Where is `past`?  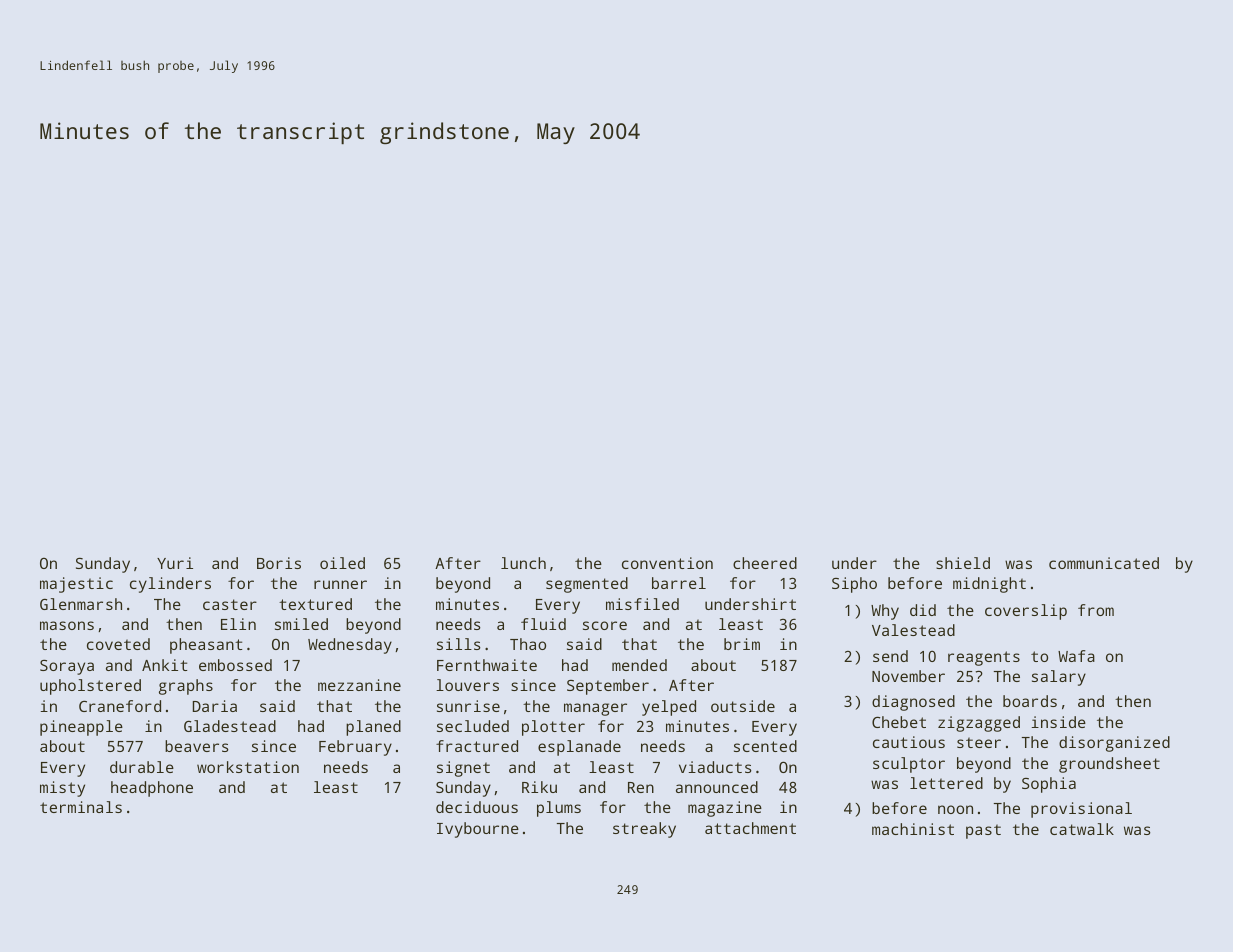 past is located at coordinates (983, 831).
